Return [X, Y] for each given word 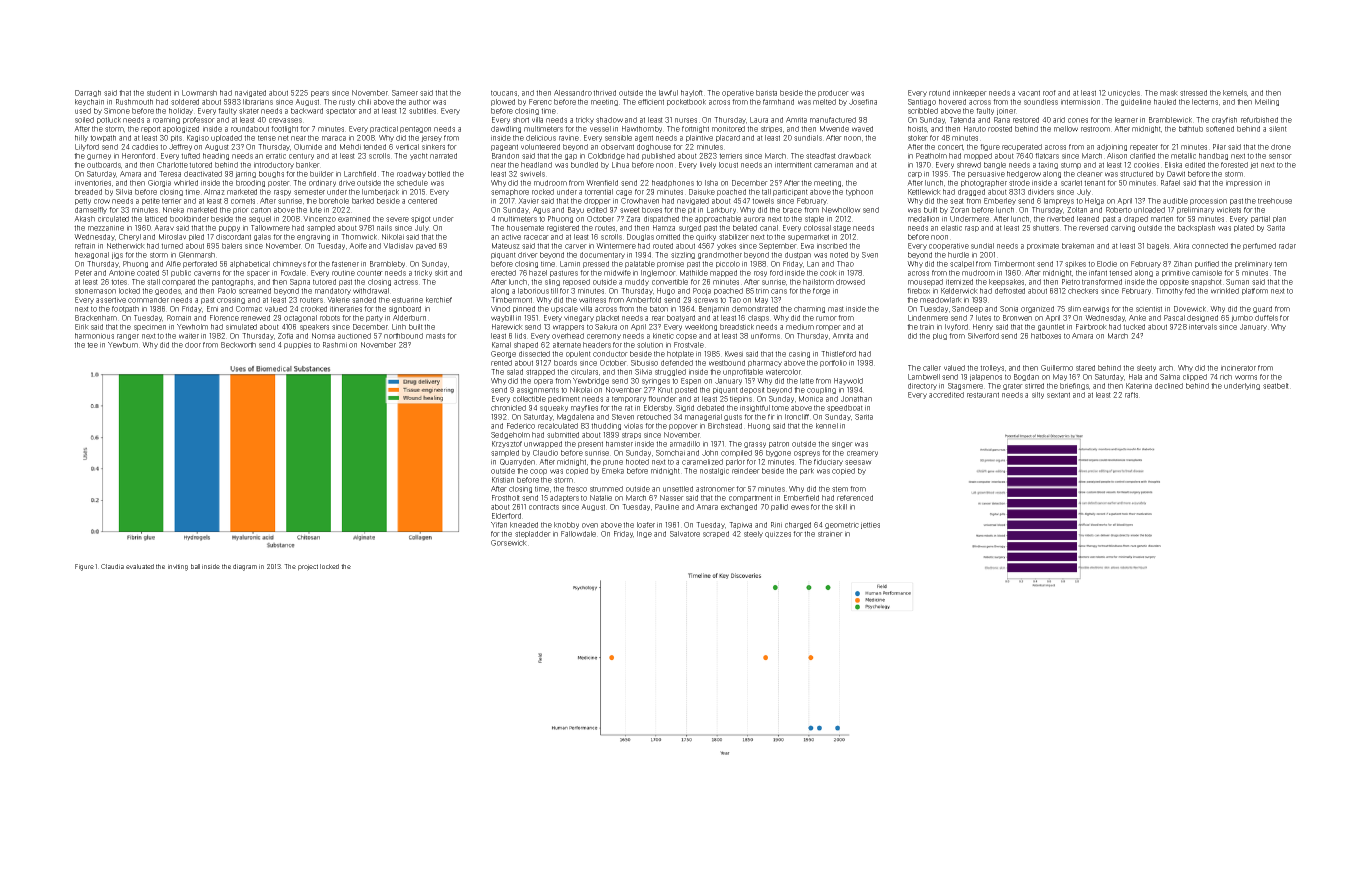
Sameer [405, 93]
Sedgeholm [510, 435]
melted [824, 102]
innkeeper [970, 93]
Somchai [670, 453]
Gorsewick [509, 543]
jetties [870, 525]
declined [1169, 386]
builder [322, 174]
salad [515, 372]
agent [644, 138]
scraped [716, 534]
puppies [297, 345]
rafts [1131, 395]
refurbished [1259, 120]
